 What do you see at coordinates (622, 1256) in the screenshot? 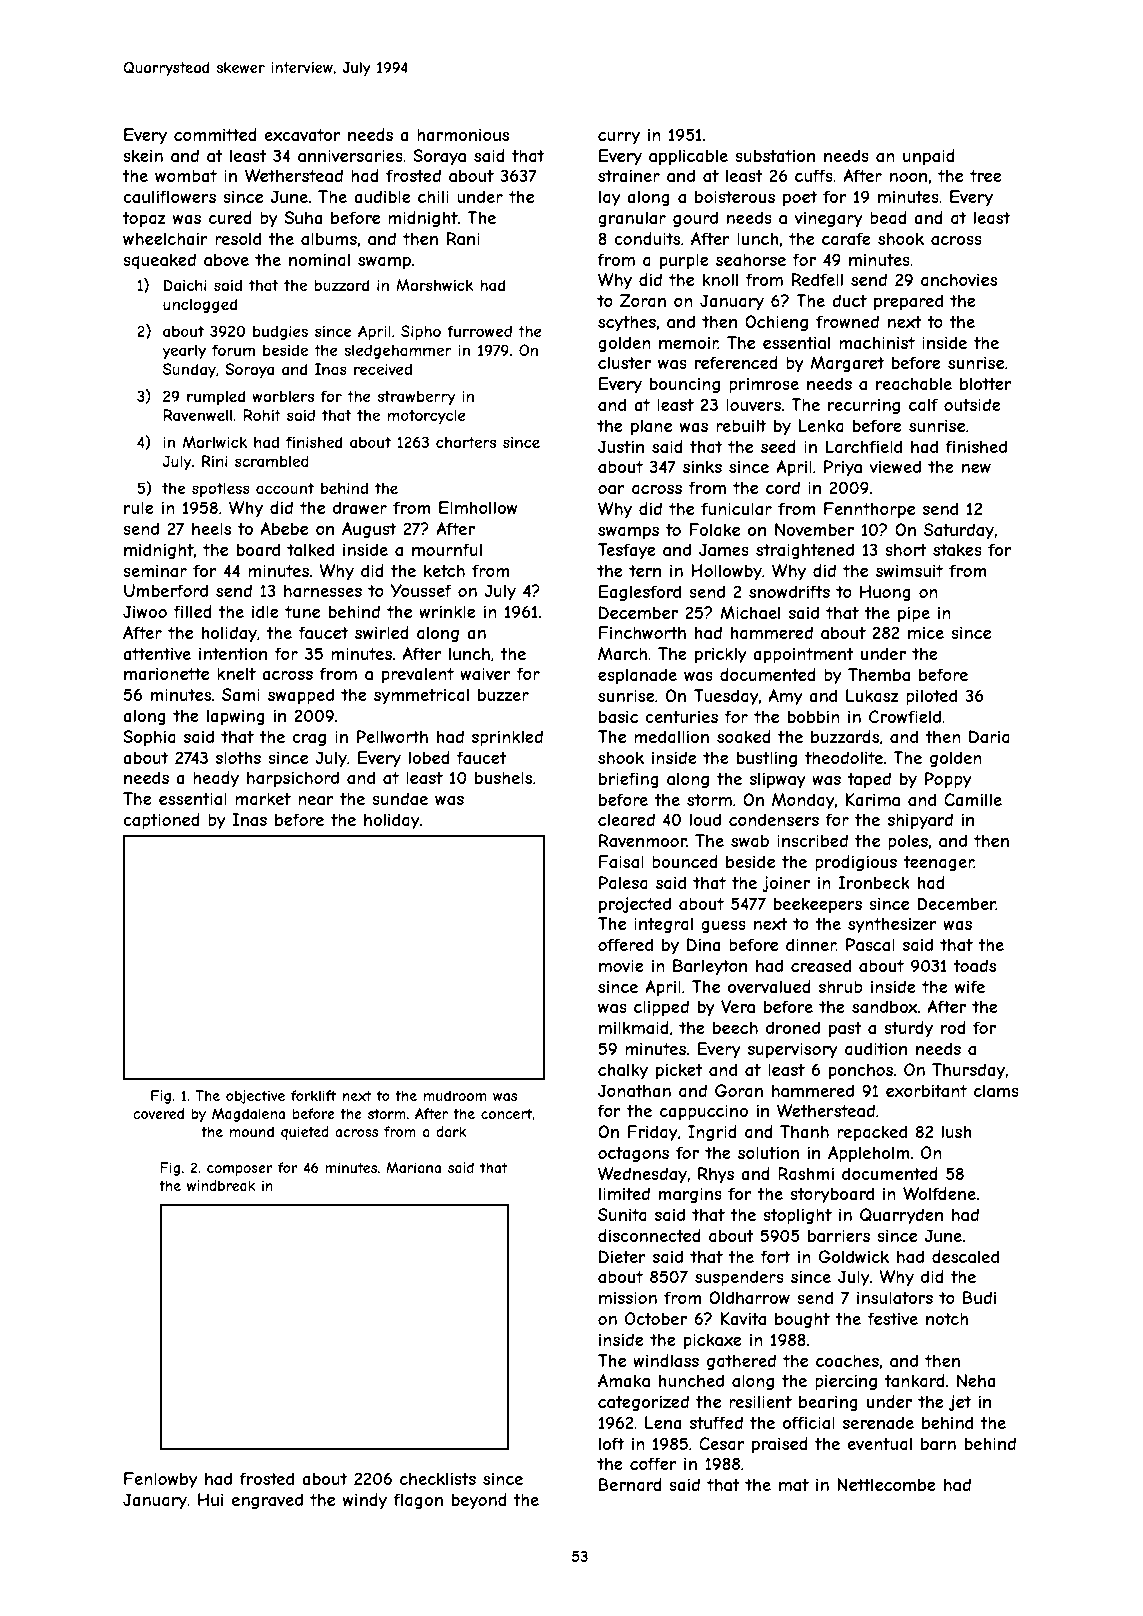
I see `Dieter` at bounding box center [622, 1256].
